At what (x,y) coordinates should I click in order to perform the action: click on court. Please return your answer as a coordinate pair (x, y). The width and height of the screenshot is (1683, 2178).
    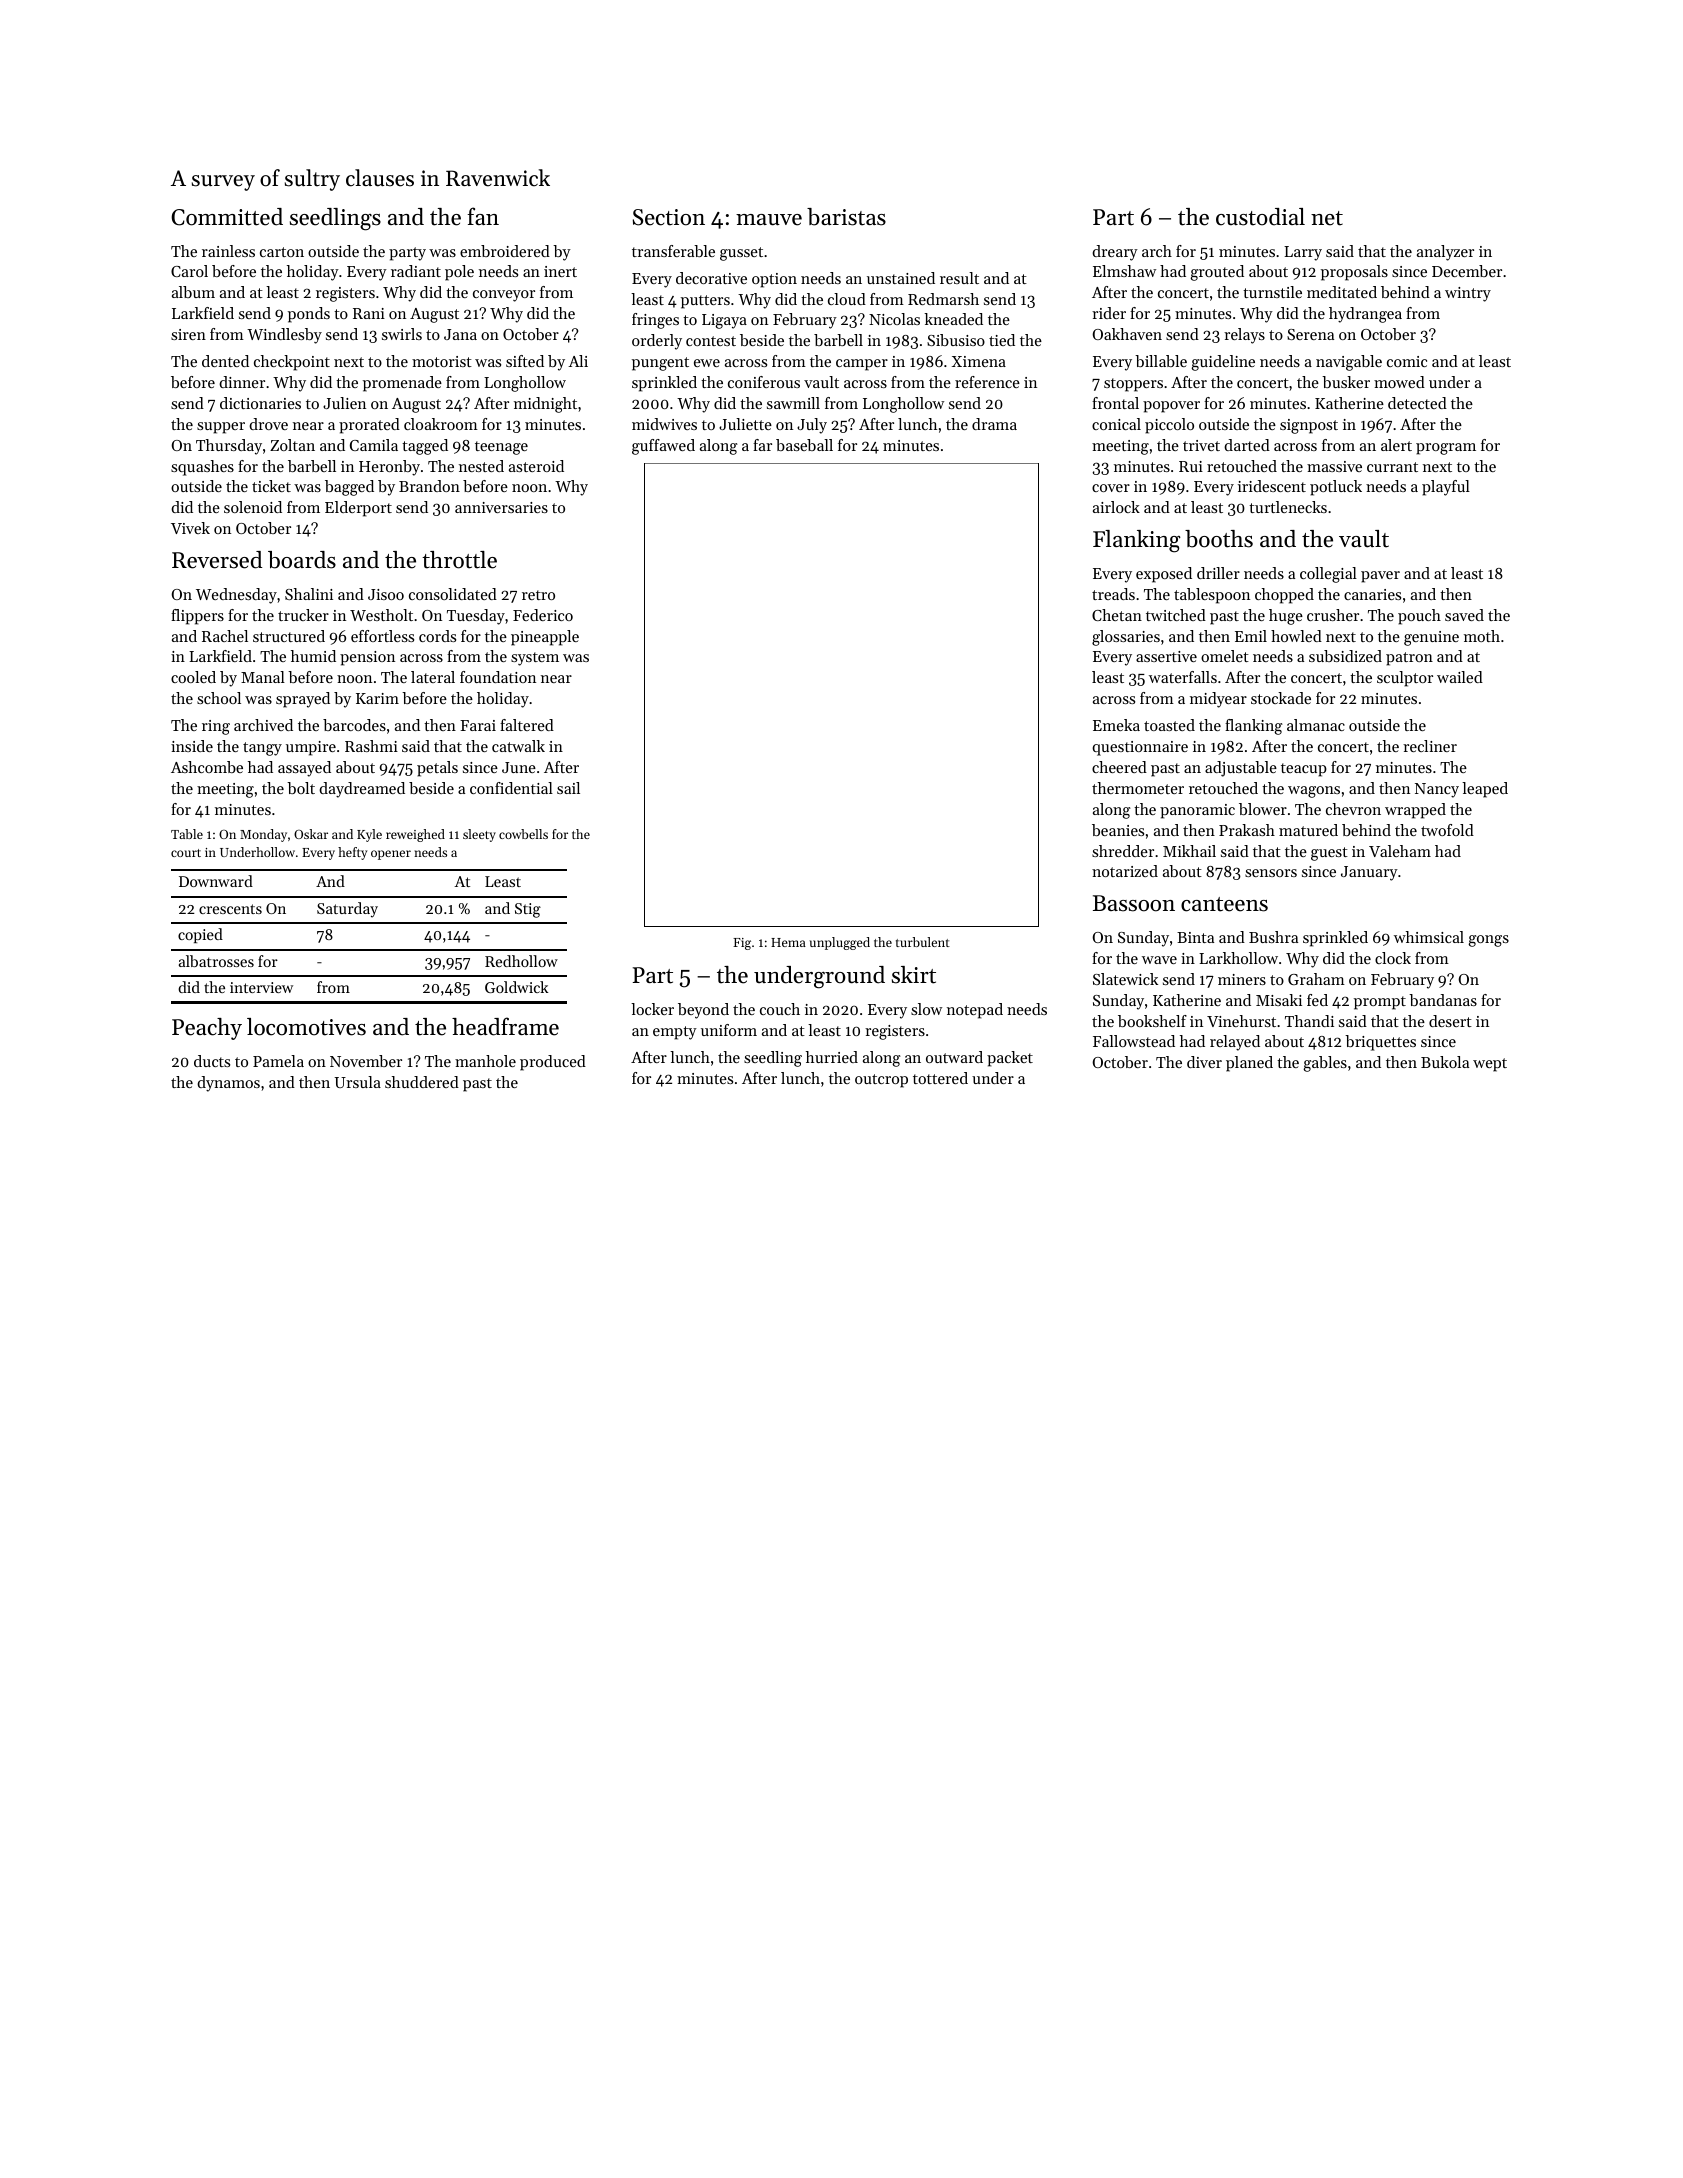
    Looking at the image, I should click on (186, 853).
